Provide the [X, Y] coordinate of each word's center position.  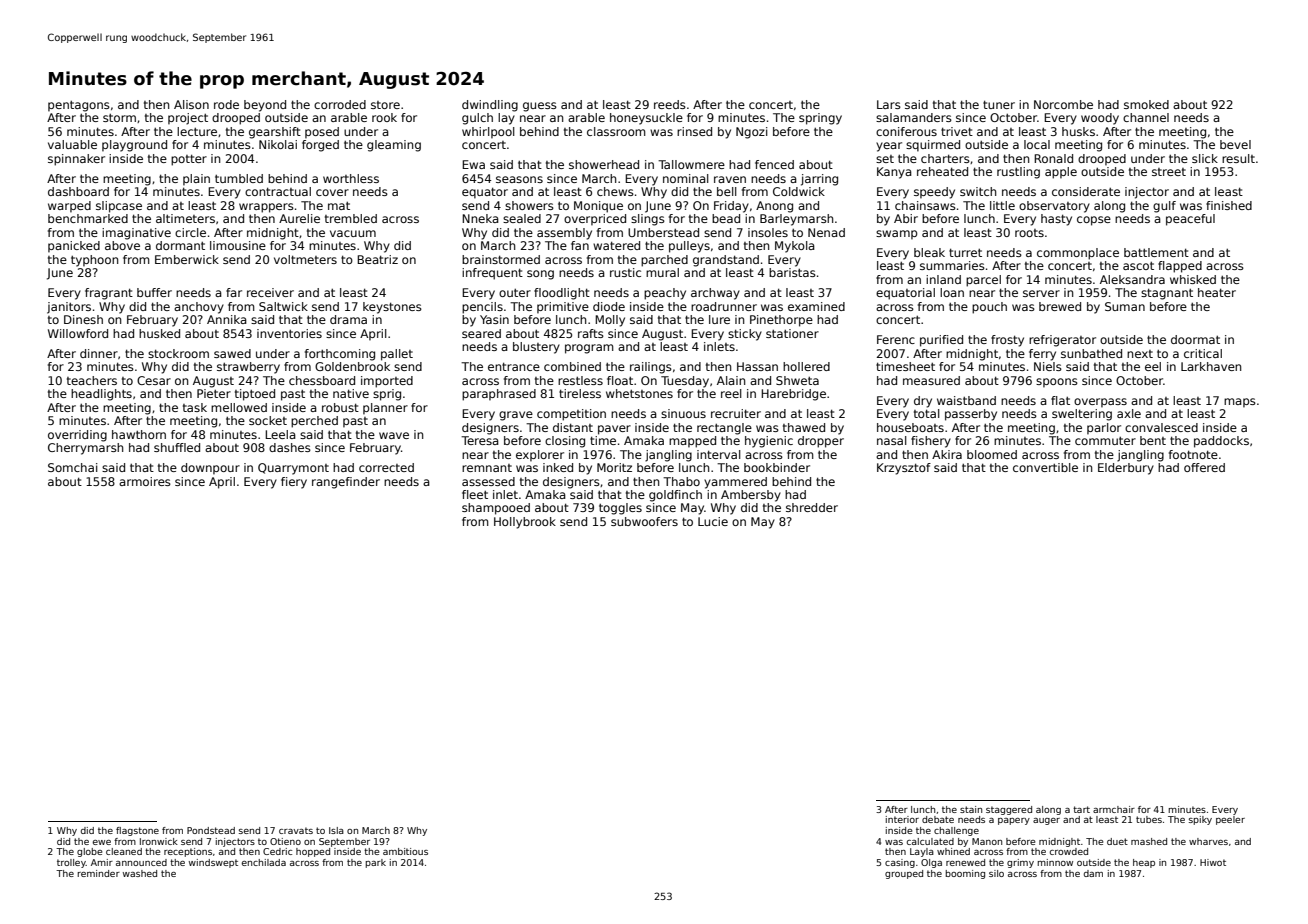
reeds [670, 104]
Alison [191, 104]
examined [816, 306]
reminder [98, 873]
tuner [999, 104]
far [234, 292]
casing [900, 863]
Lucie [713, 521]
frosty [1007, 341]
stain [971, 809]
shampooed [496, 509]
